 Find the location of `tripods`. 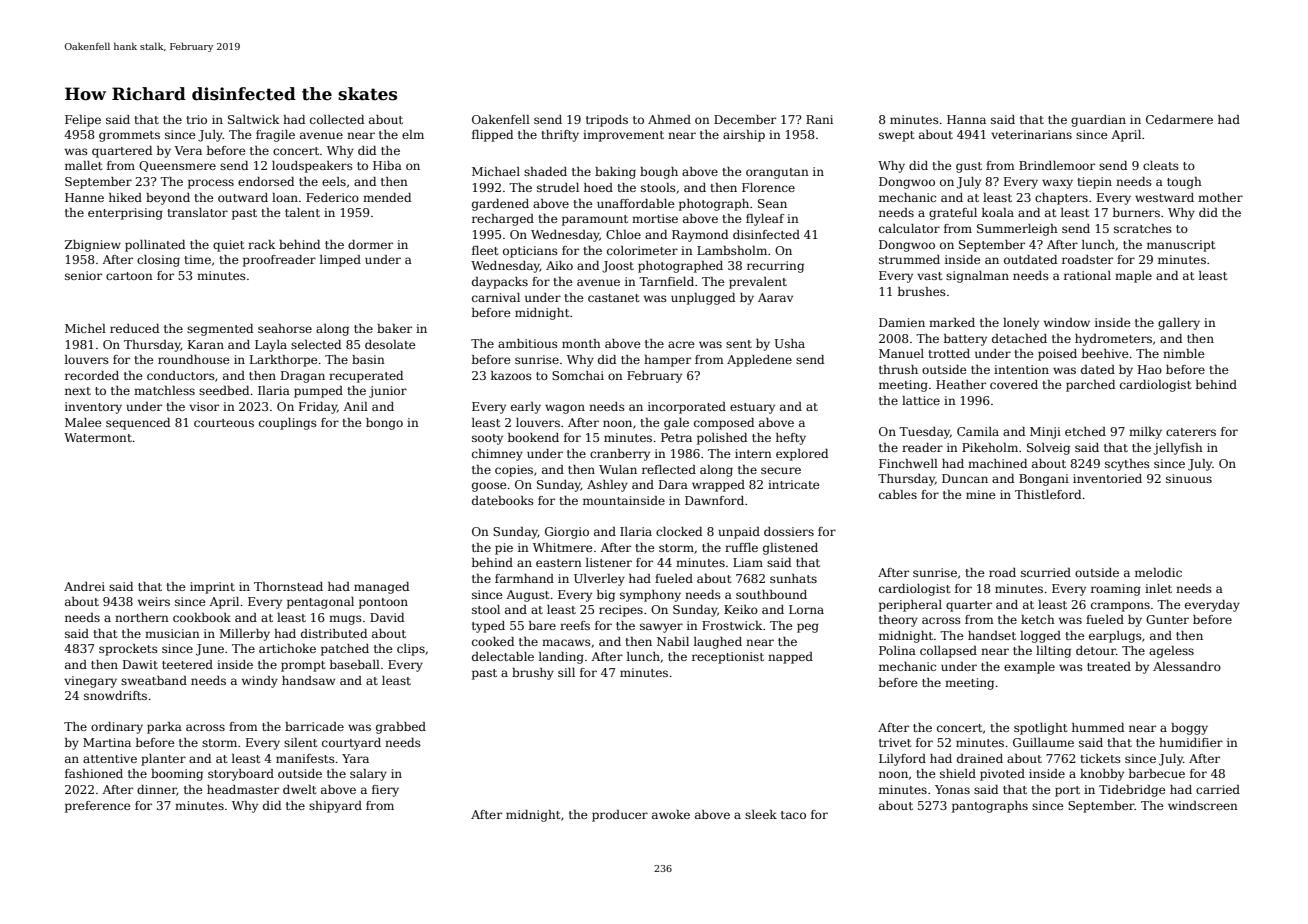

tripods is located at coordinates (607, 121).
